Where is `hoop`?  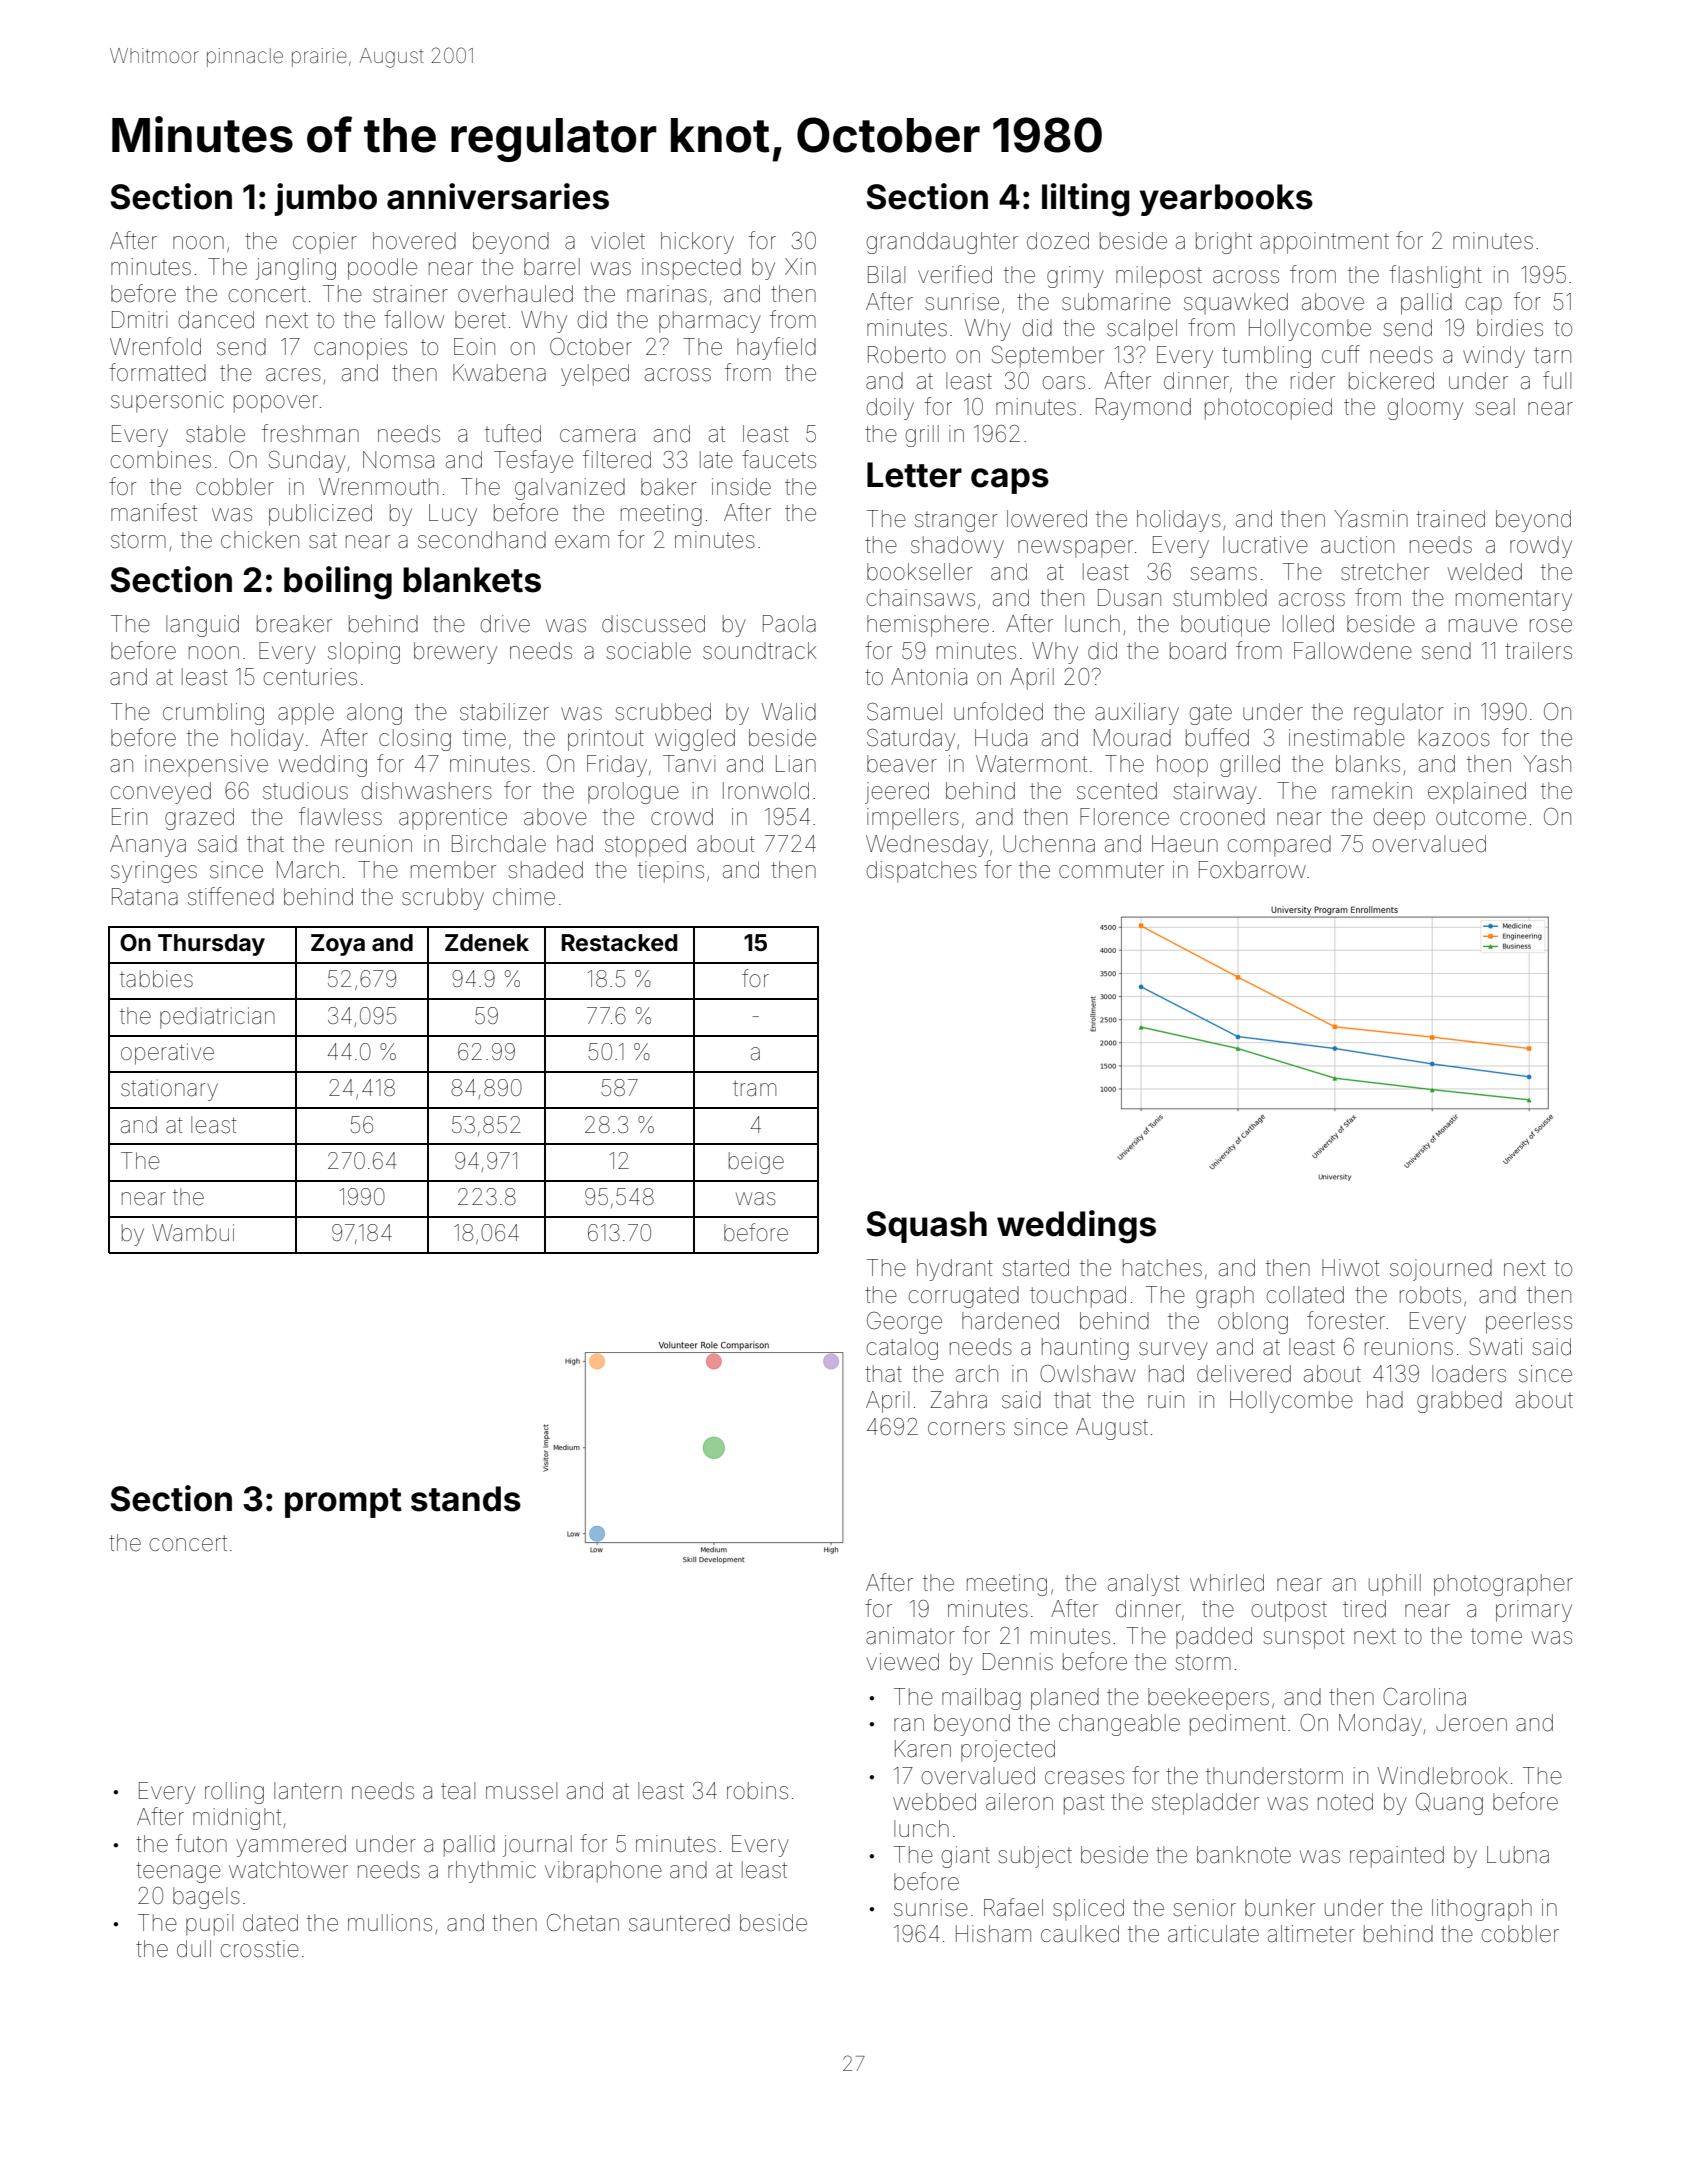 hoop is located at coordinates (1182, 766).
